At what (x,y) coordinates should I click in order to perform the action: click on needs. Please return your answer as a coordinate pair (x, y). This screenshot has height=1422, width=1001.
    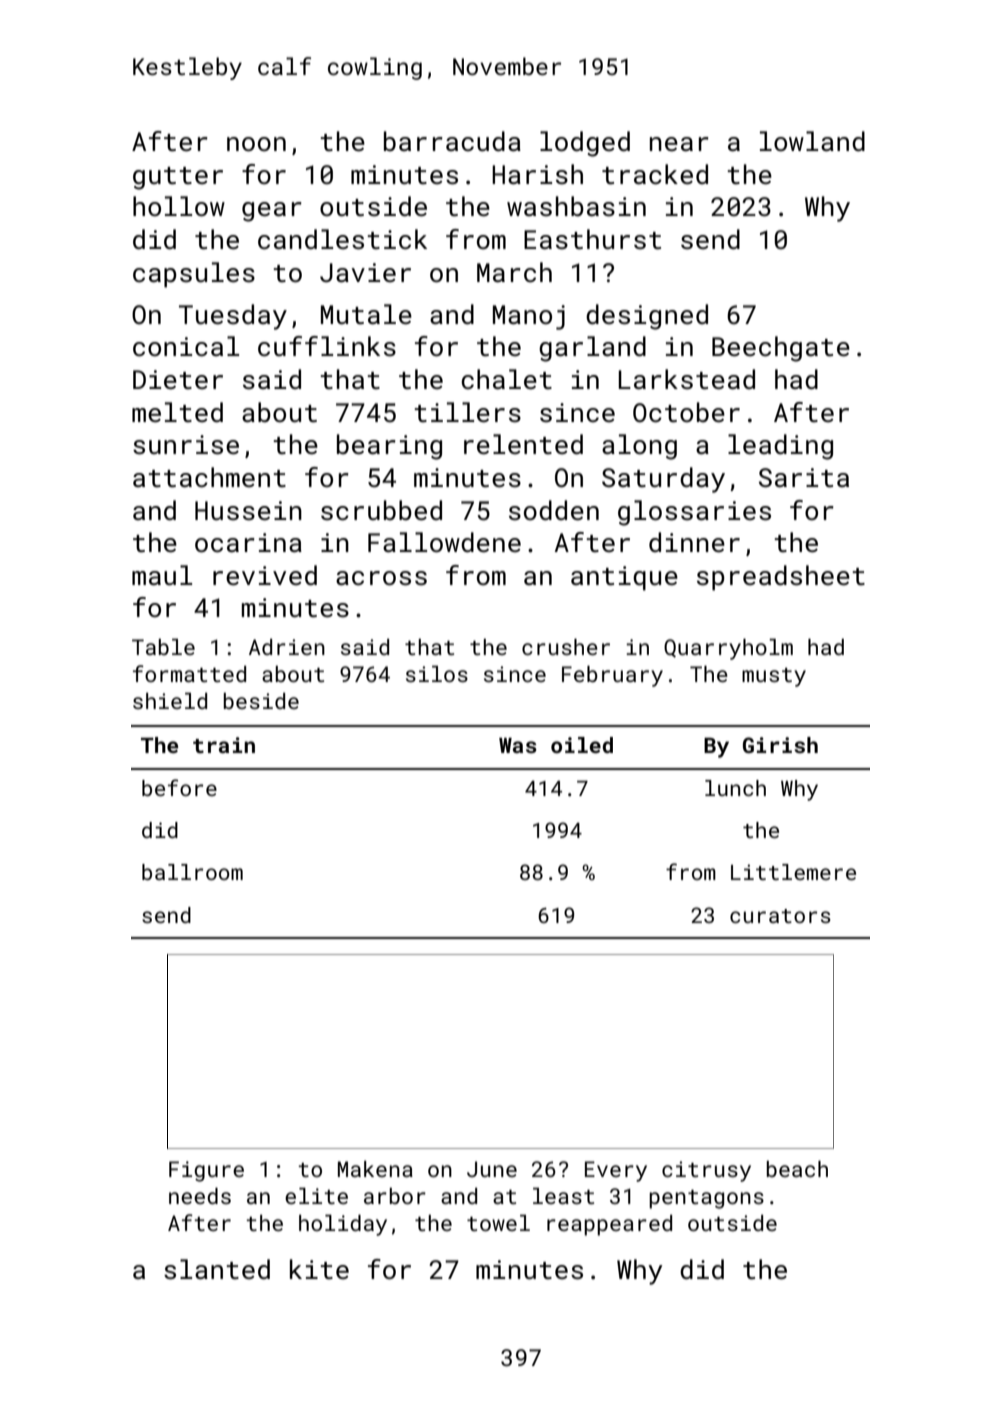
    Looking at the image, I should click on (200, 1195).
